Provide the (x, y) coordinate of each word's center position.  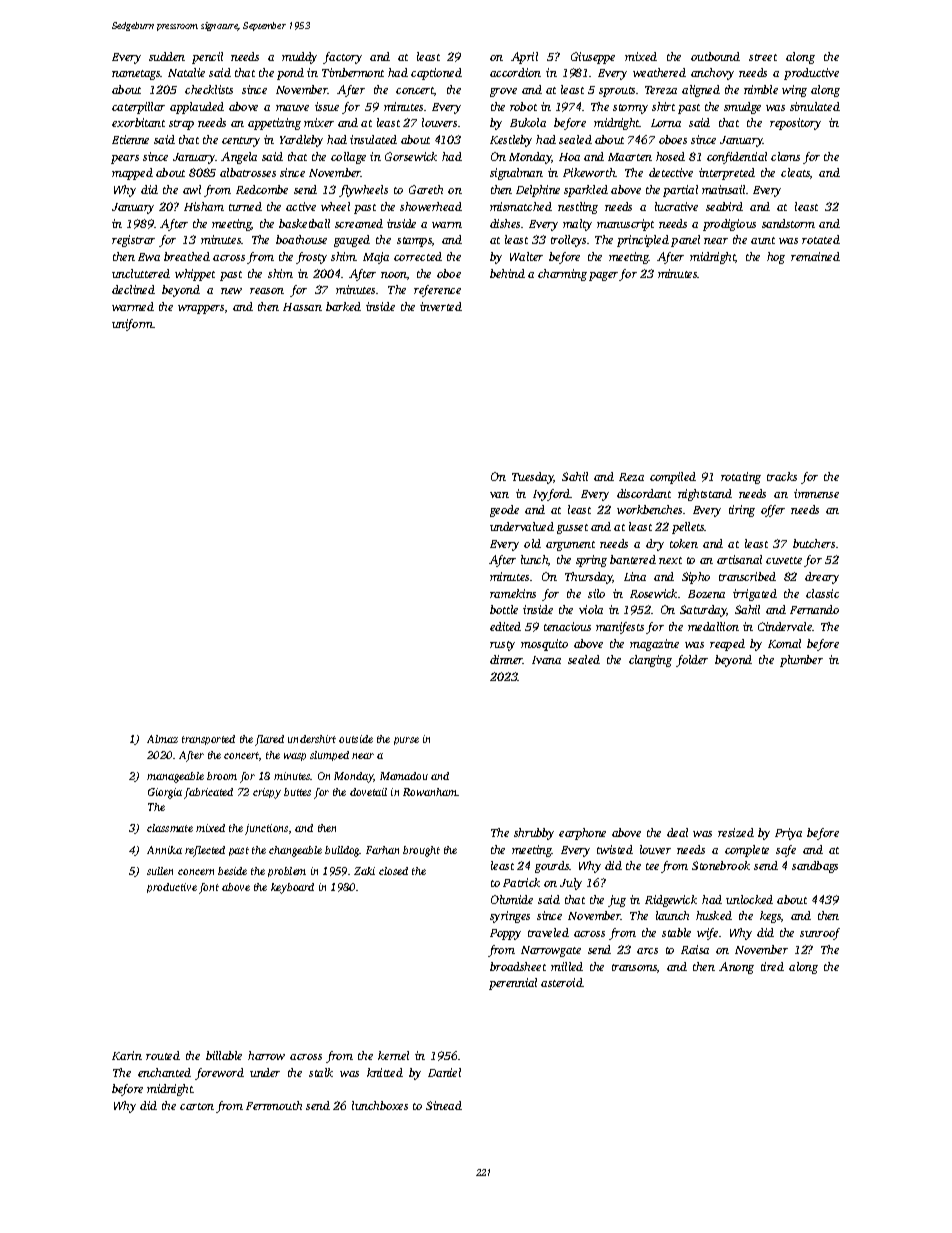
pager (604, 276)
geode (504, 511)
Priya (788, 834)
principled (643, 241)
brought (421, 851)
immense (816, 493)
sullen (160, 871)
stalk (321, 1072)
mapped (132, 174)
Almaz (162, 739)
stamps (414, 242)
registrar (133, 241)
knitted (385, 1072)
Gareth (426, 189)
